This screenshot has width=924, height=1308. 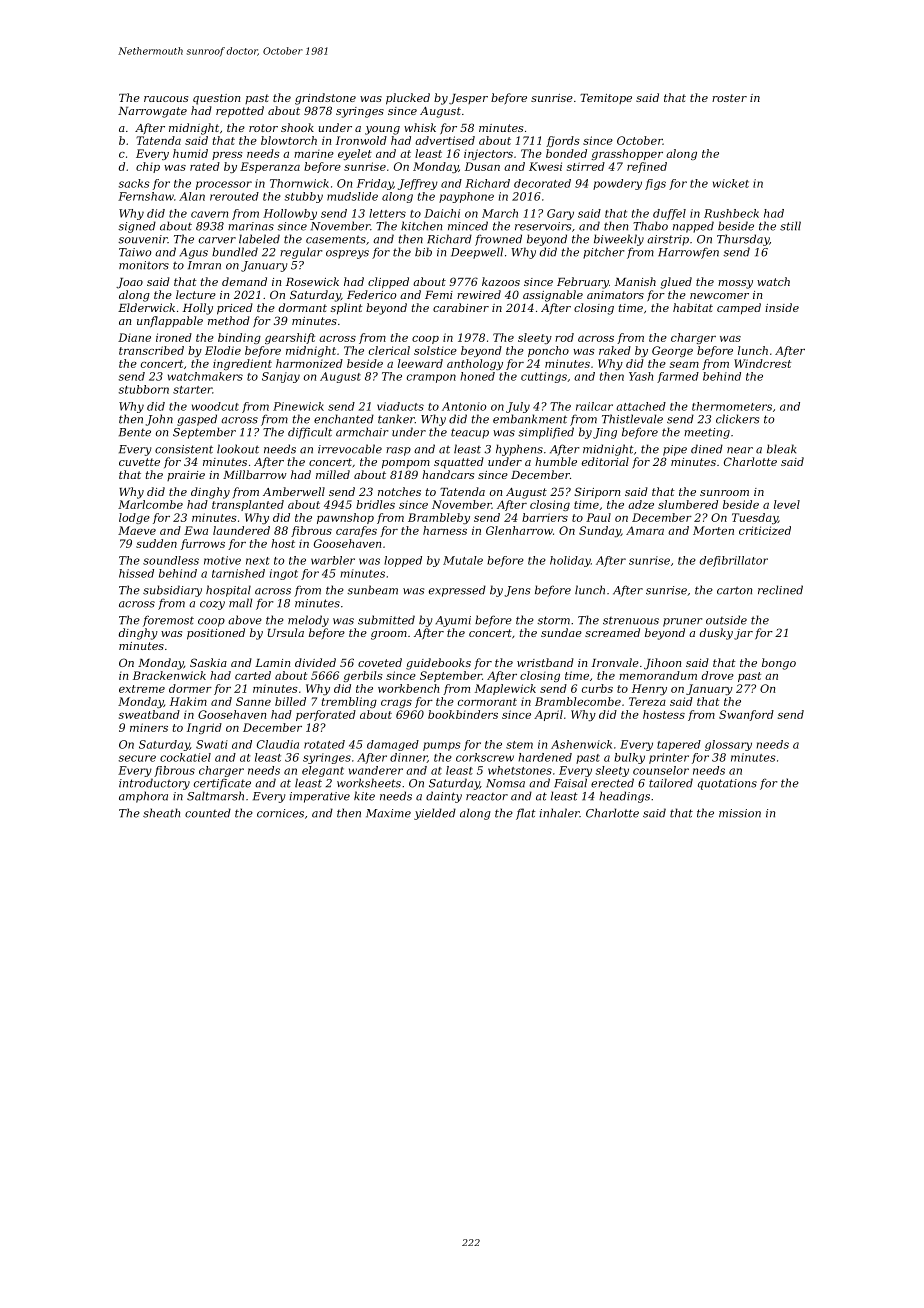 I want to click on raucous, so click(x=166, y=99).
